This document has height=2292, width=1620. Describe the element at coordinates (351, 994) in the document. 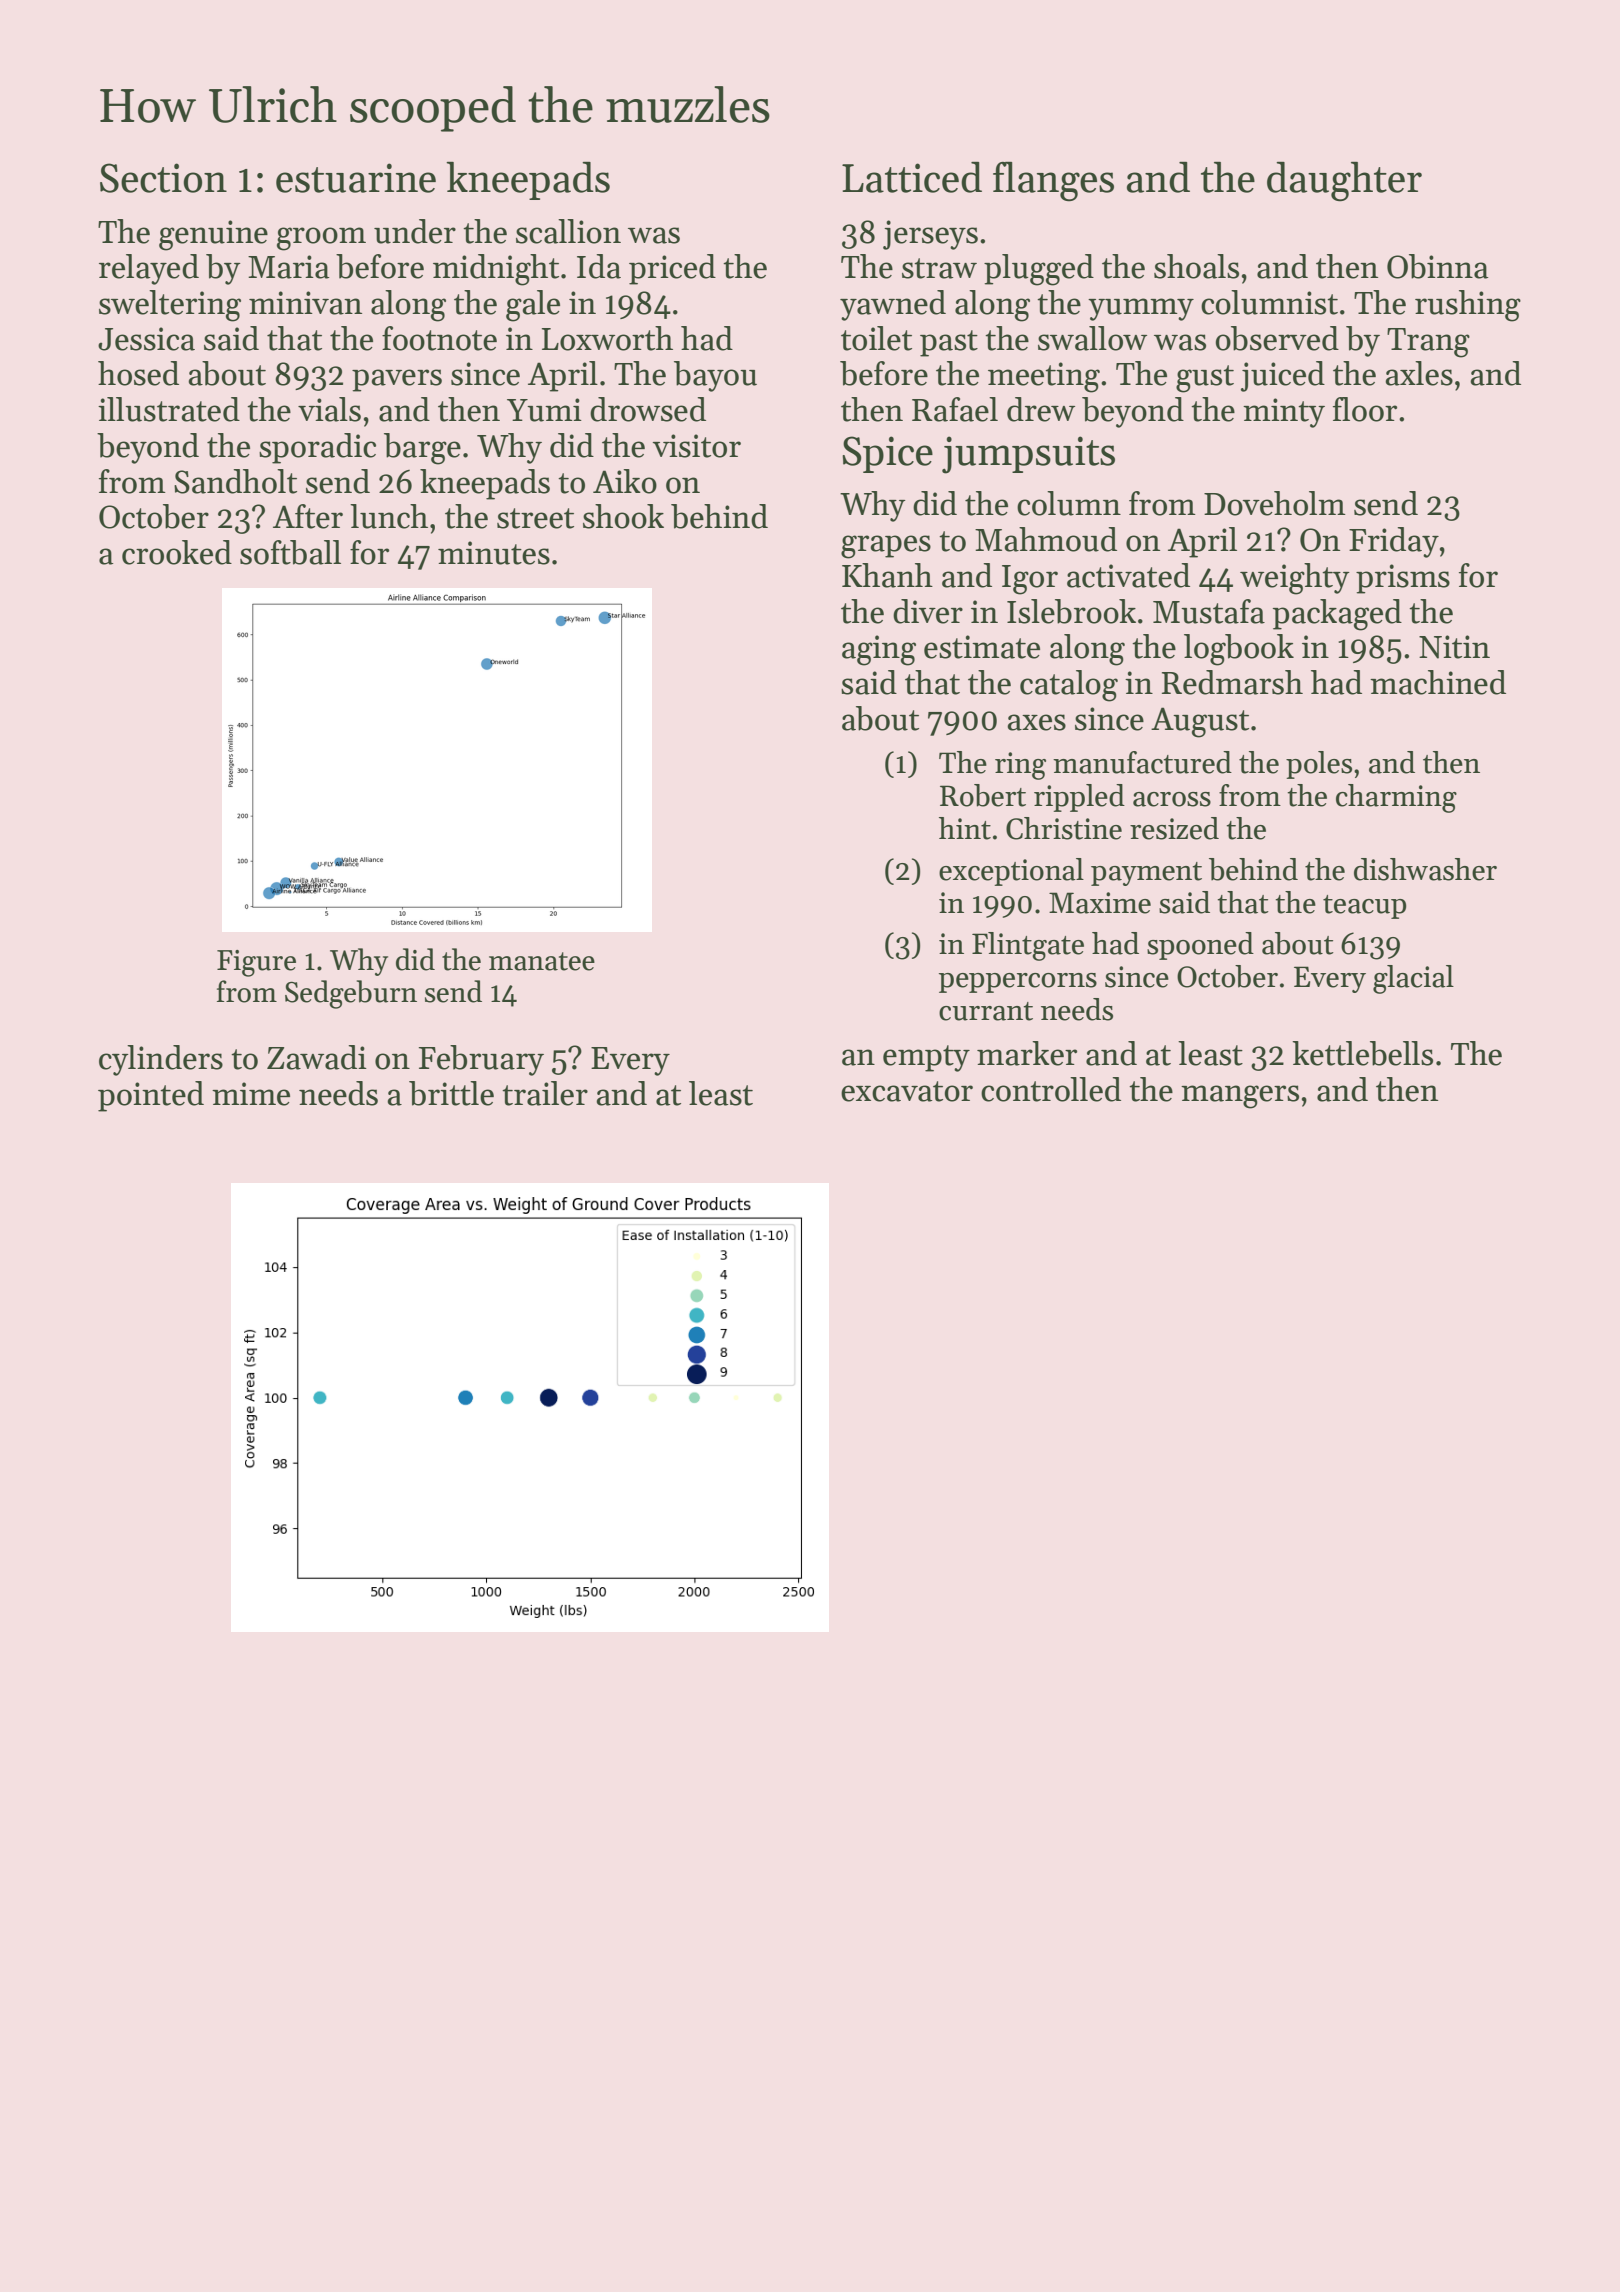

I see `Sedgeburn` at that location.
